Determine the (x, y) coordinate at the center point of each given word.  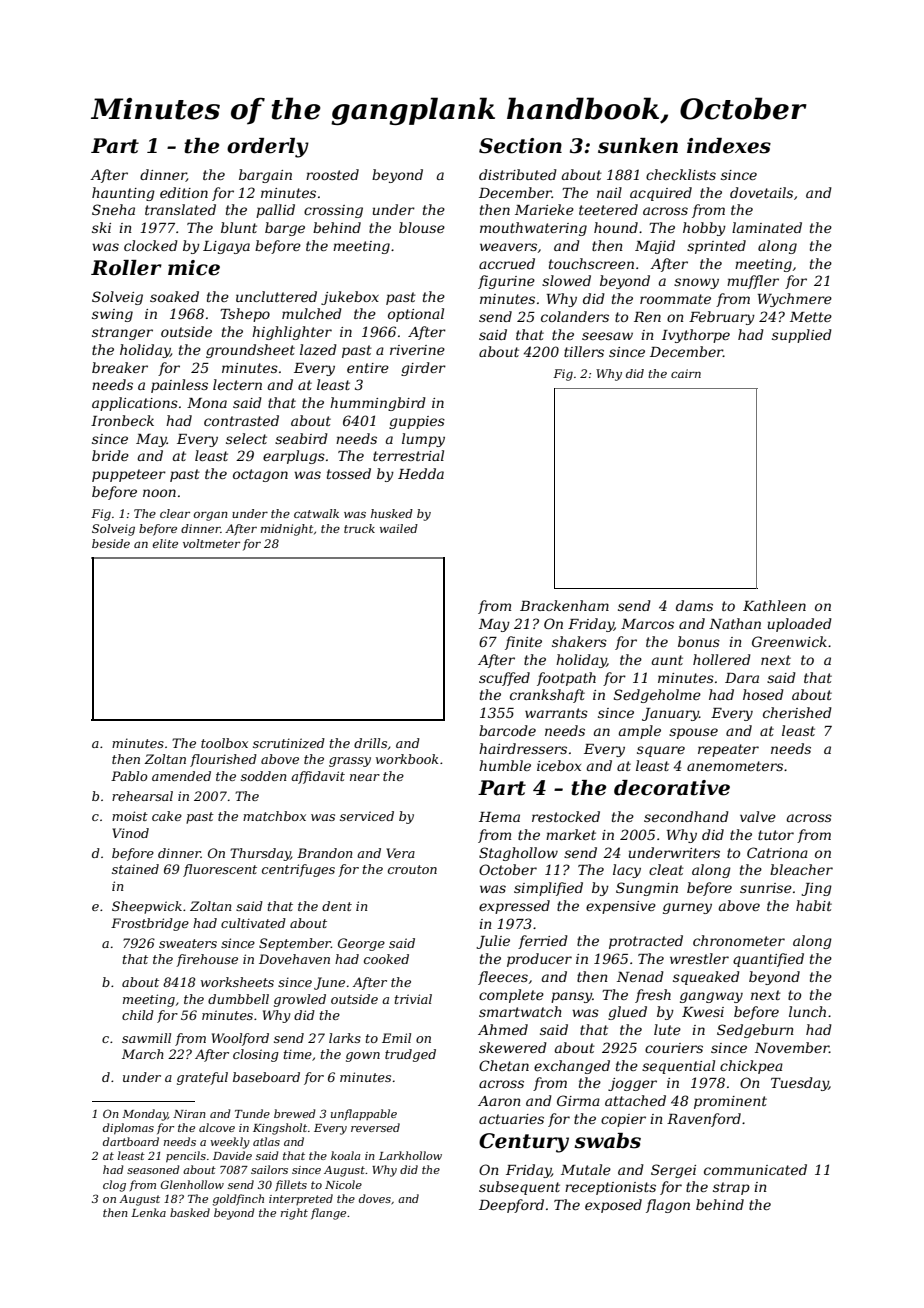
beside (111, 543)
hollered (722, 659)
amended (181, 776)
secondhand (686, 816)
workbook (407, 759)
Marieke (544, 209)
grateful (202, 1078)
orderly (268, 148)
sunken (638, 146)
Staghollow (518, 854)
